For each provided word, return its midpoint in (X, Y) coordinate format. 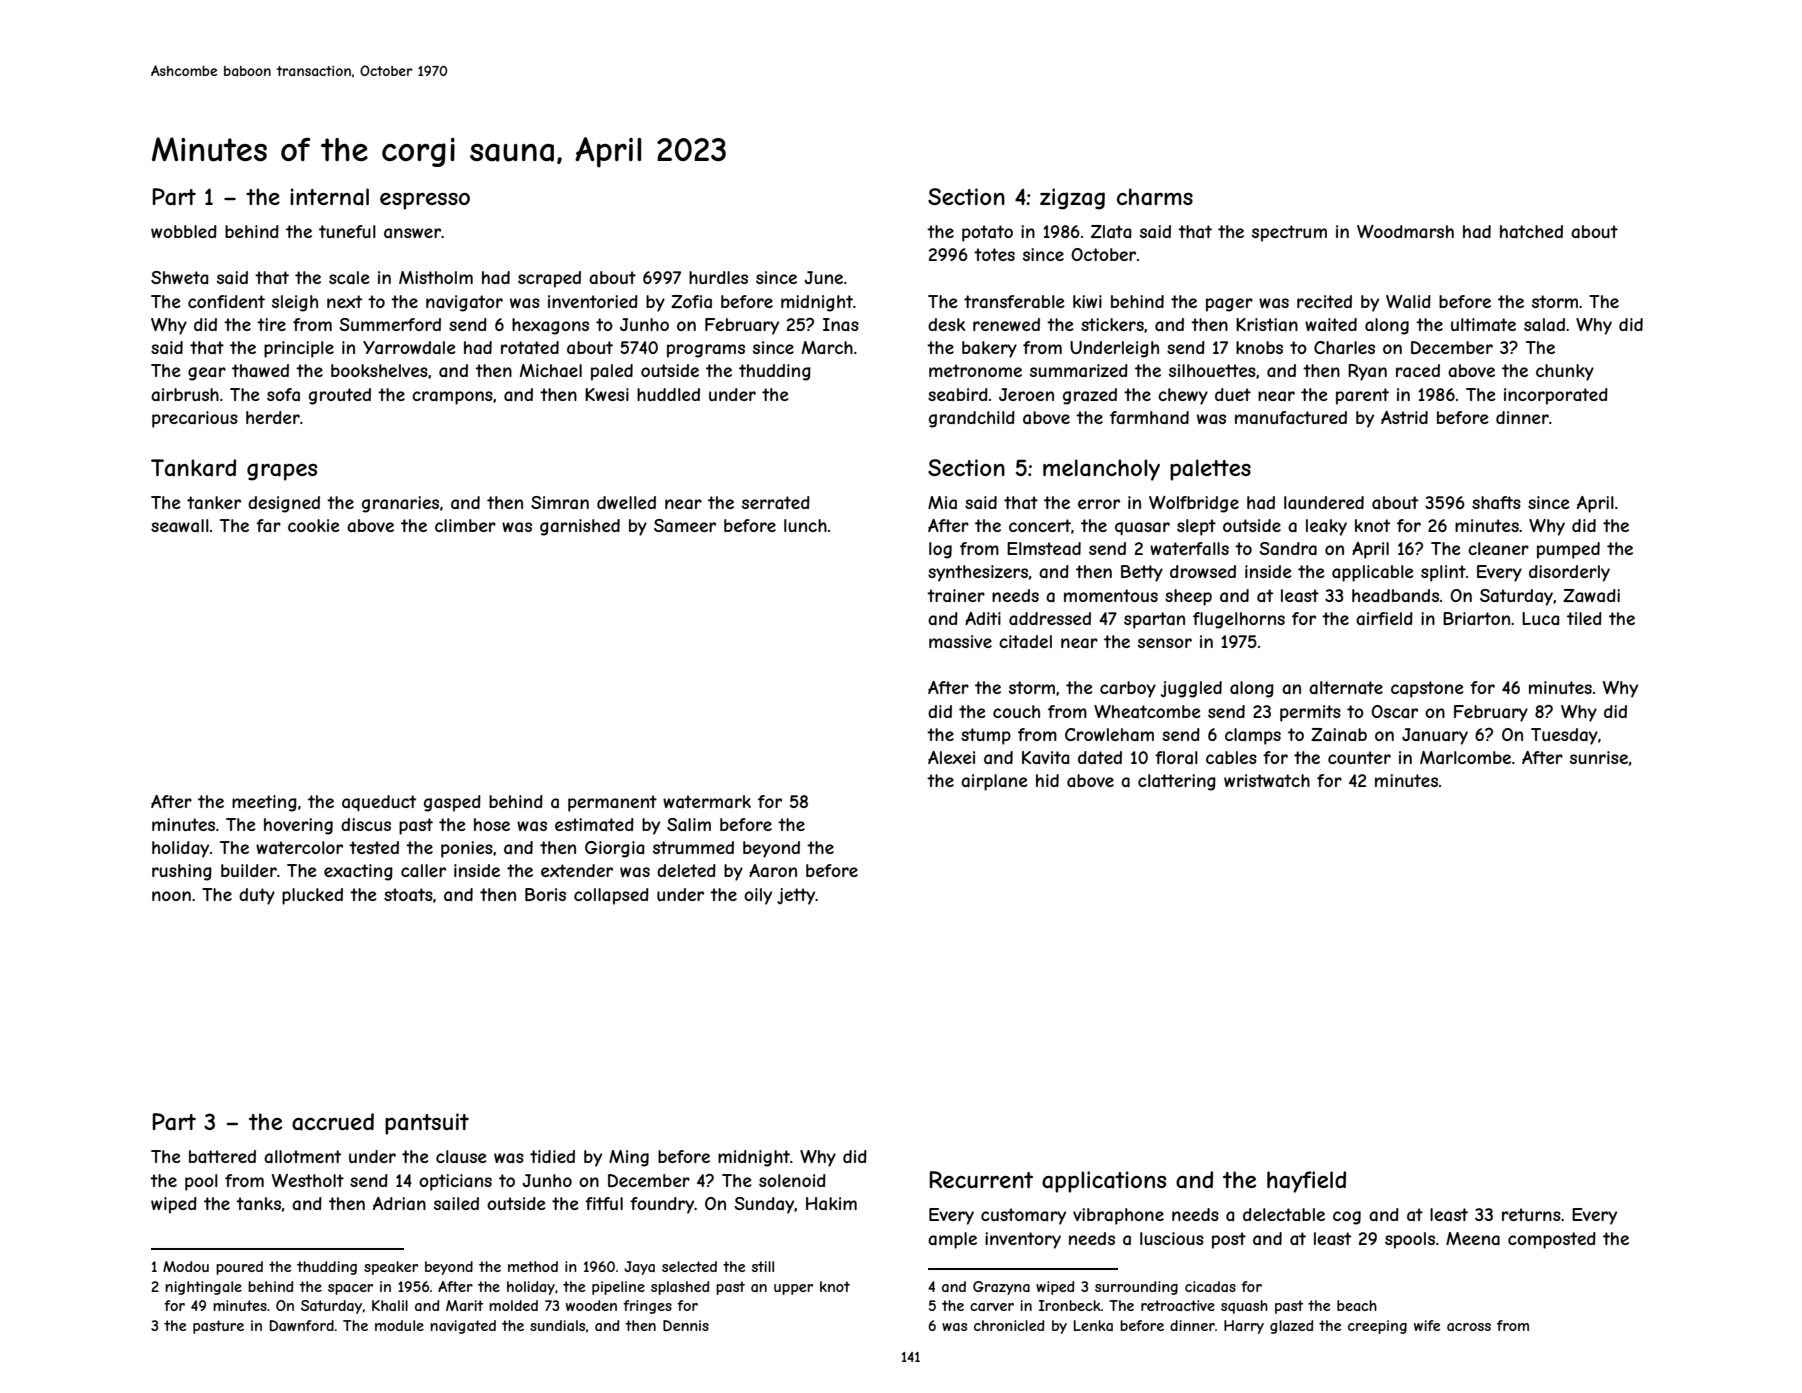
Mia (942, 502)
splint (1443, 573)
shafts (1496, 502)
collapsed (611, 896)
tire (271, 324)
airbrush (185, 394)
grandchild (972, 419)
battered (222, 1156)
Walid (1408, 301)
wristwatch (1267, 780)
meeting (264, 803)
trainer (956, 595)
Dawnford (302, 1325)
